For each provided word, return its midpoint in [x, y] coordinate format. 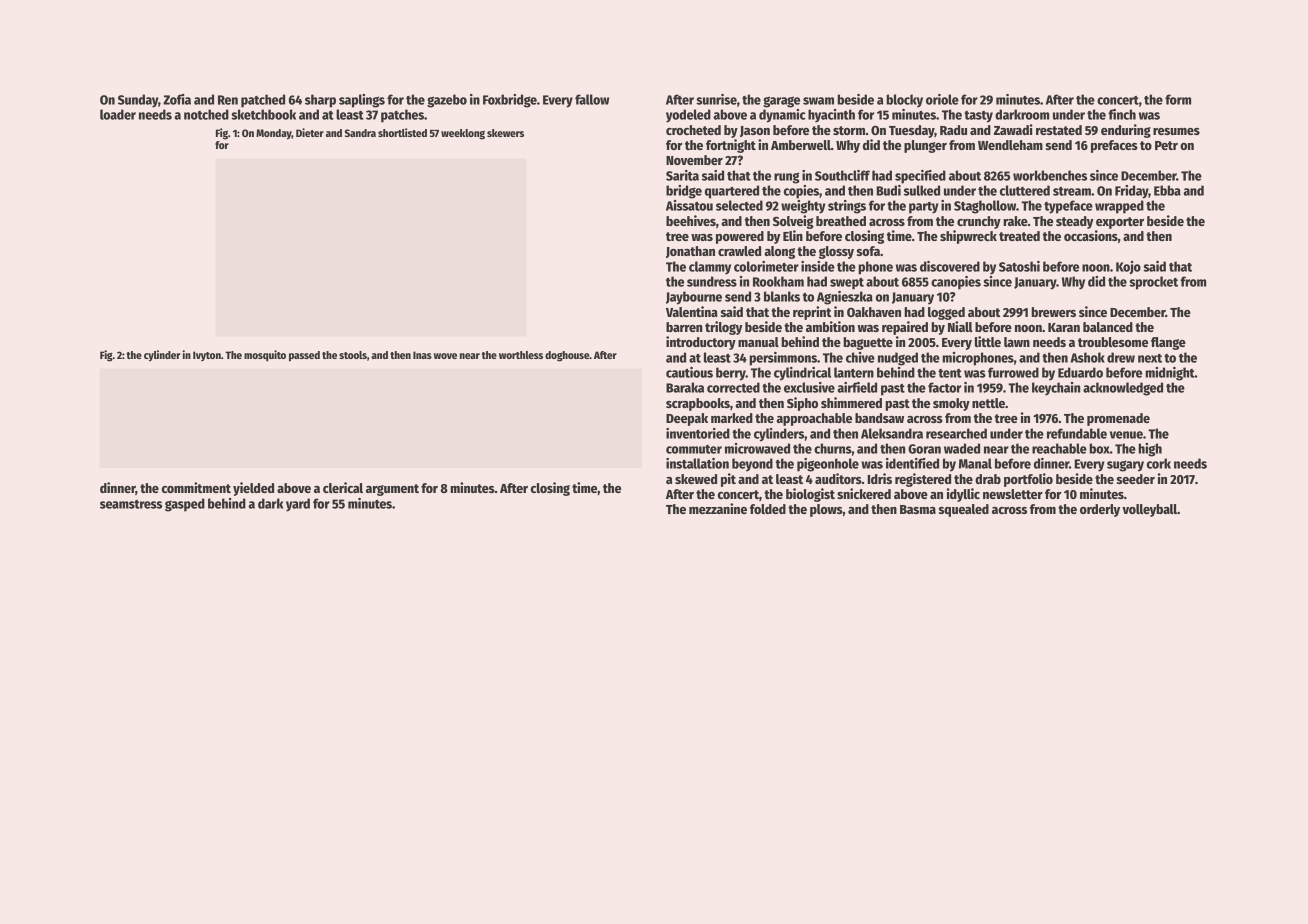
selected [739, 205]
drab [988, 479]
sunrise [716, 99]
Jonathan [690, 252]
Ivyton [207, 356]
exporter [1120, 223]
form [1178, 99]
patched [263, 101]
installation [697, 463]
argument [392, 490]
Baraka [685, 387]
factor [944, 387]
